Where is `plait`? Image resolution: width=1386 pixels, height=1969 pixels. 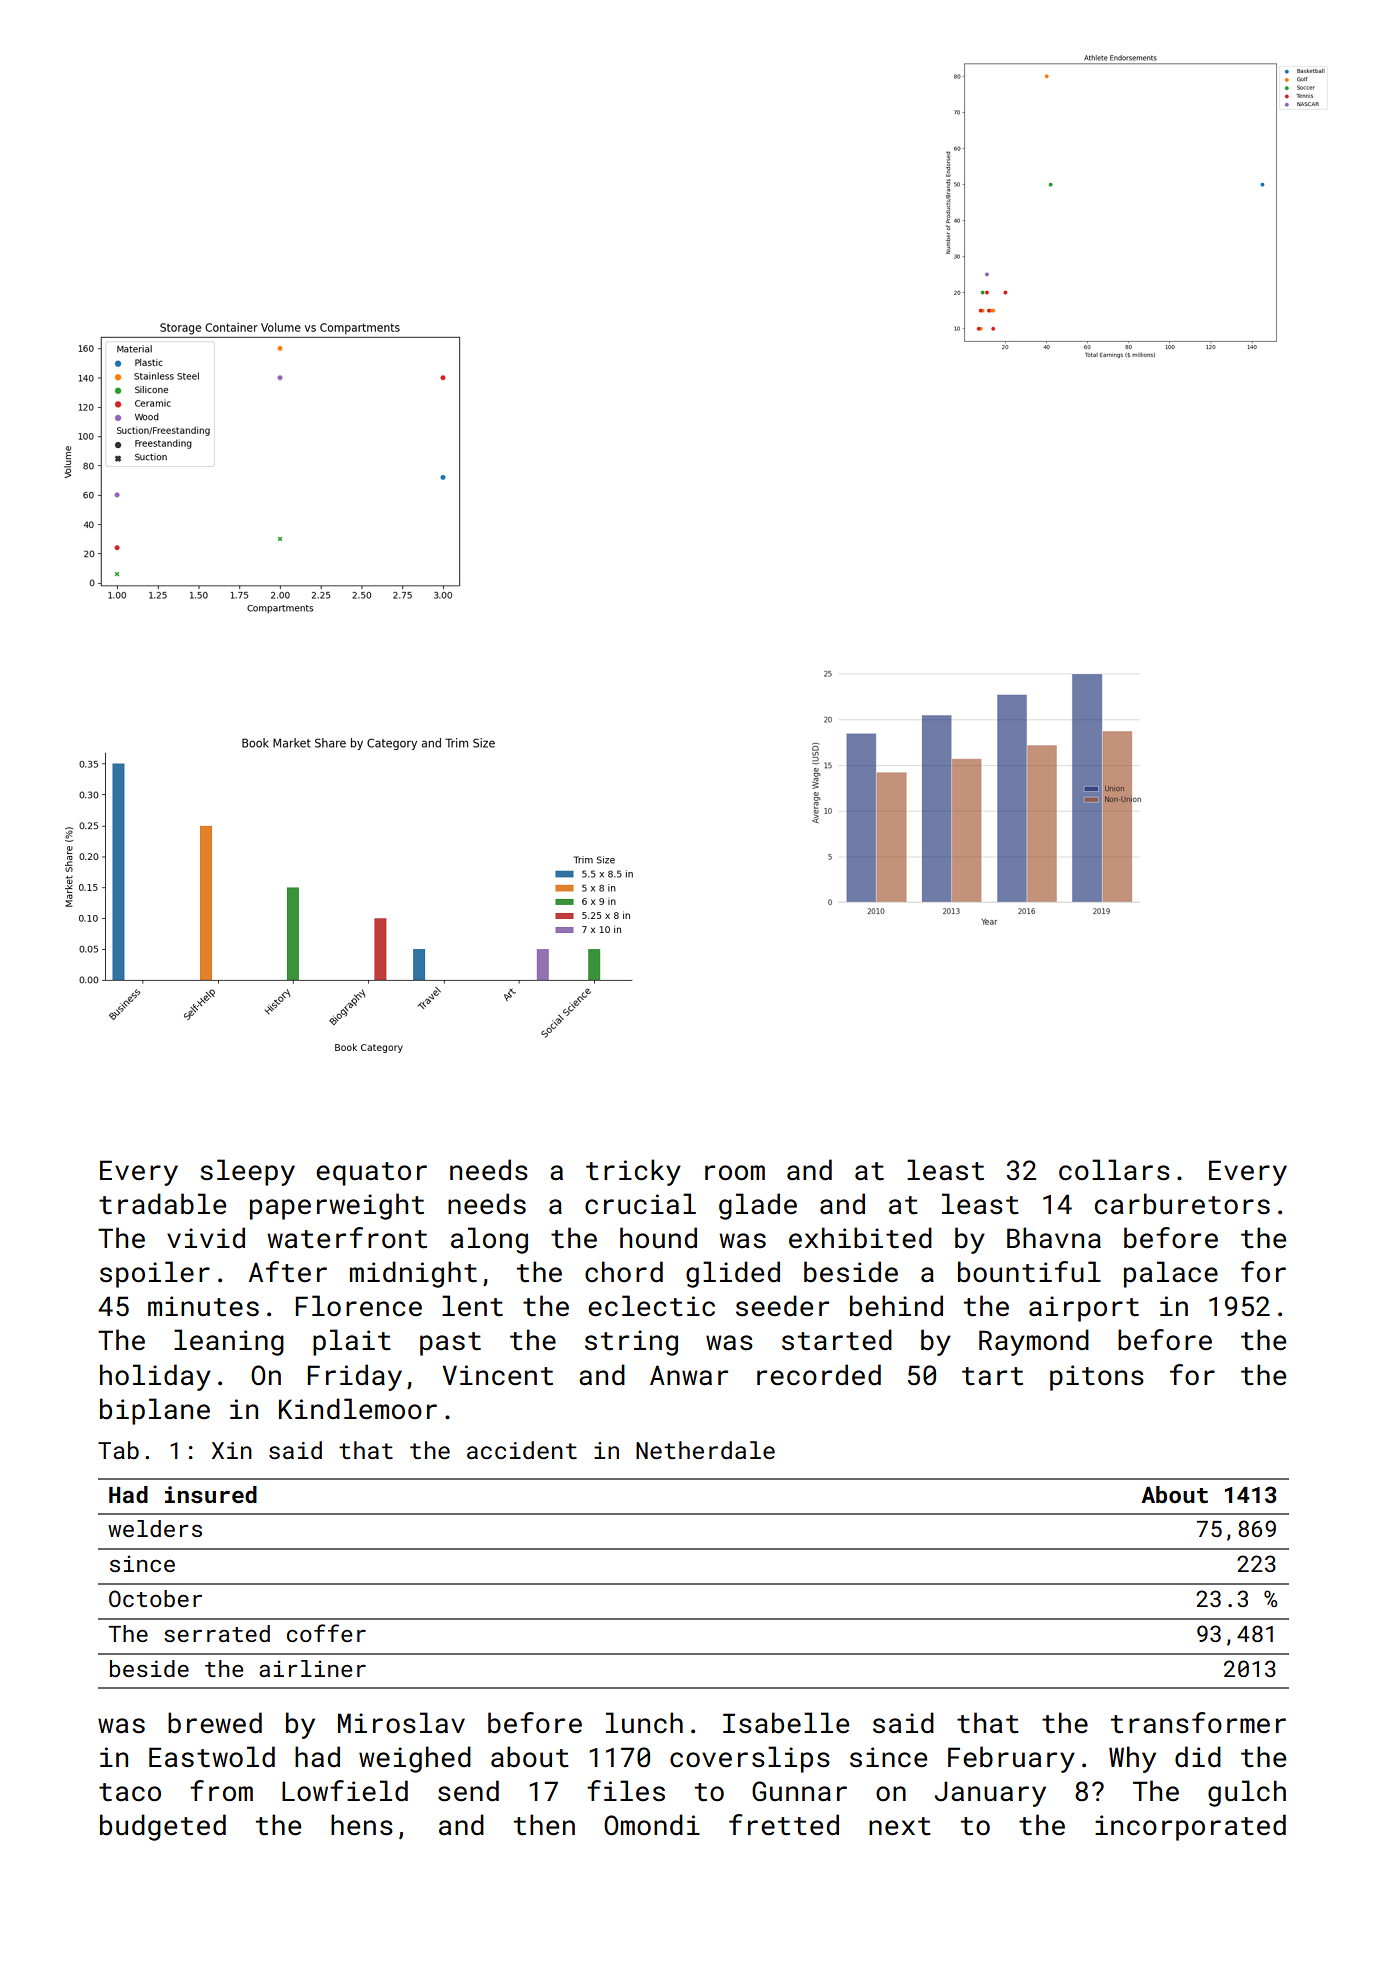 plait is located at coordinates (352, 1342).
